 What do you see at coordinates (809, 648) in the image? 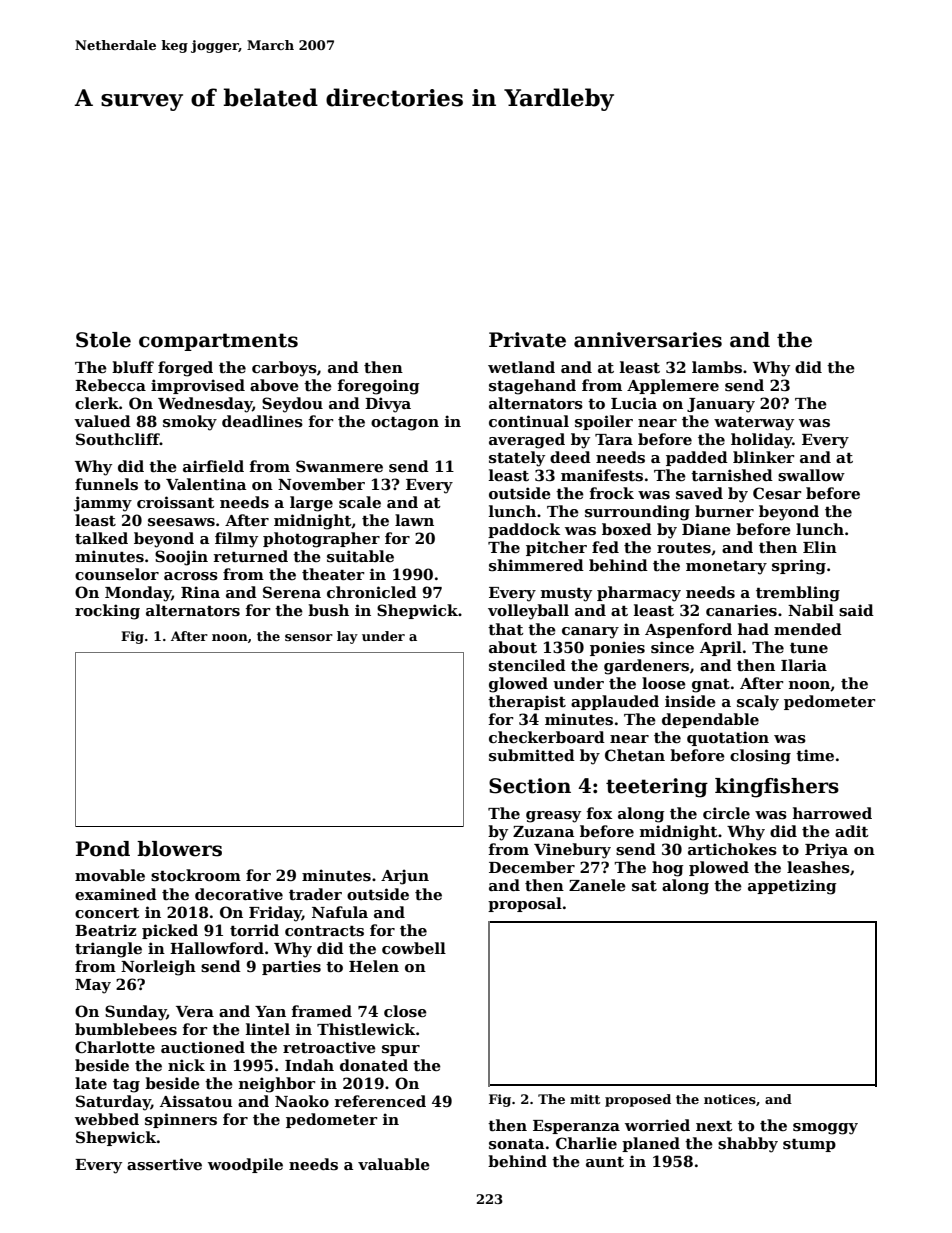
I see `tune` at bounding box center [809, 648].
